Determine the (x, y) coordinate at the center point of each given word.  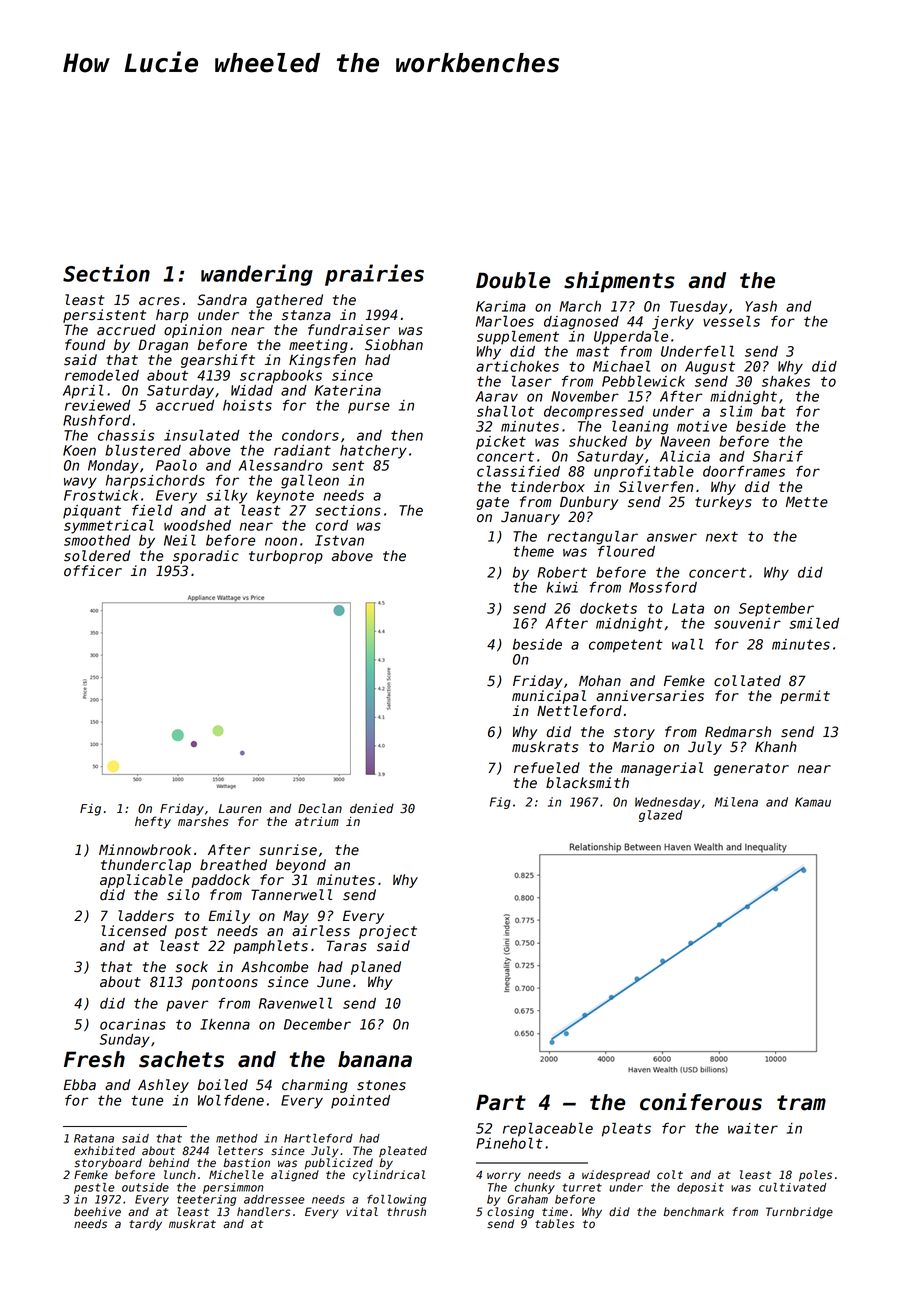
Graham (527, 1199)
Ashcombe (274, 967)
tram (801, 1103)
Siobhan (394, 345)
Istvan (339, 540)
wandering (257, 275)
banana (375, 1059)
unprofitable (644, 473)
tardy (145, 1225)
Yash (761, 306)
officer (93, 571)
